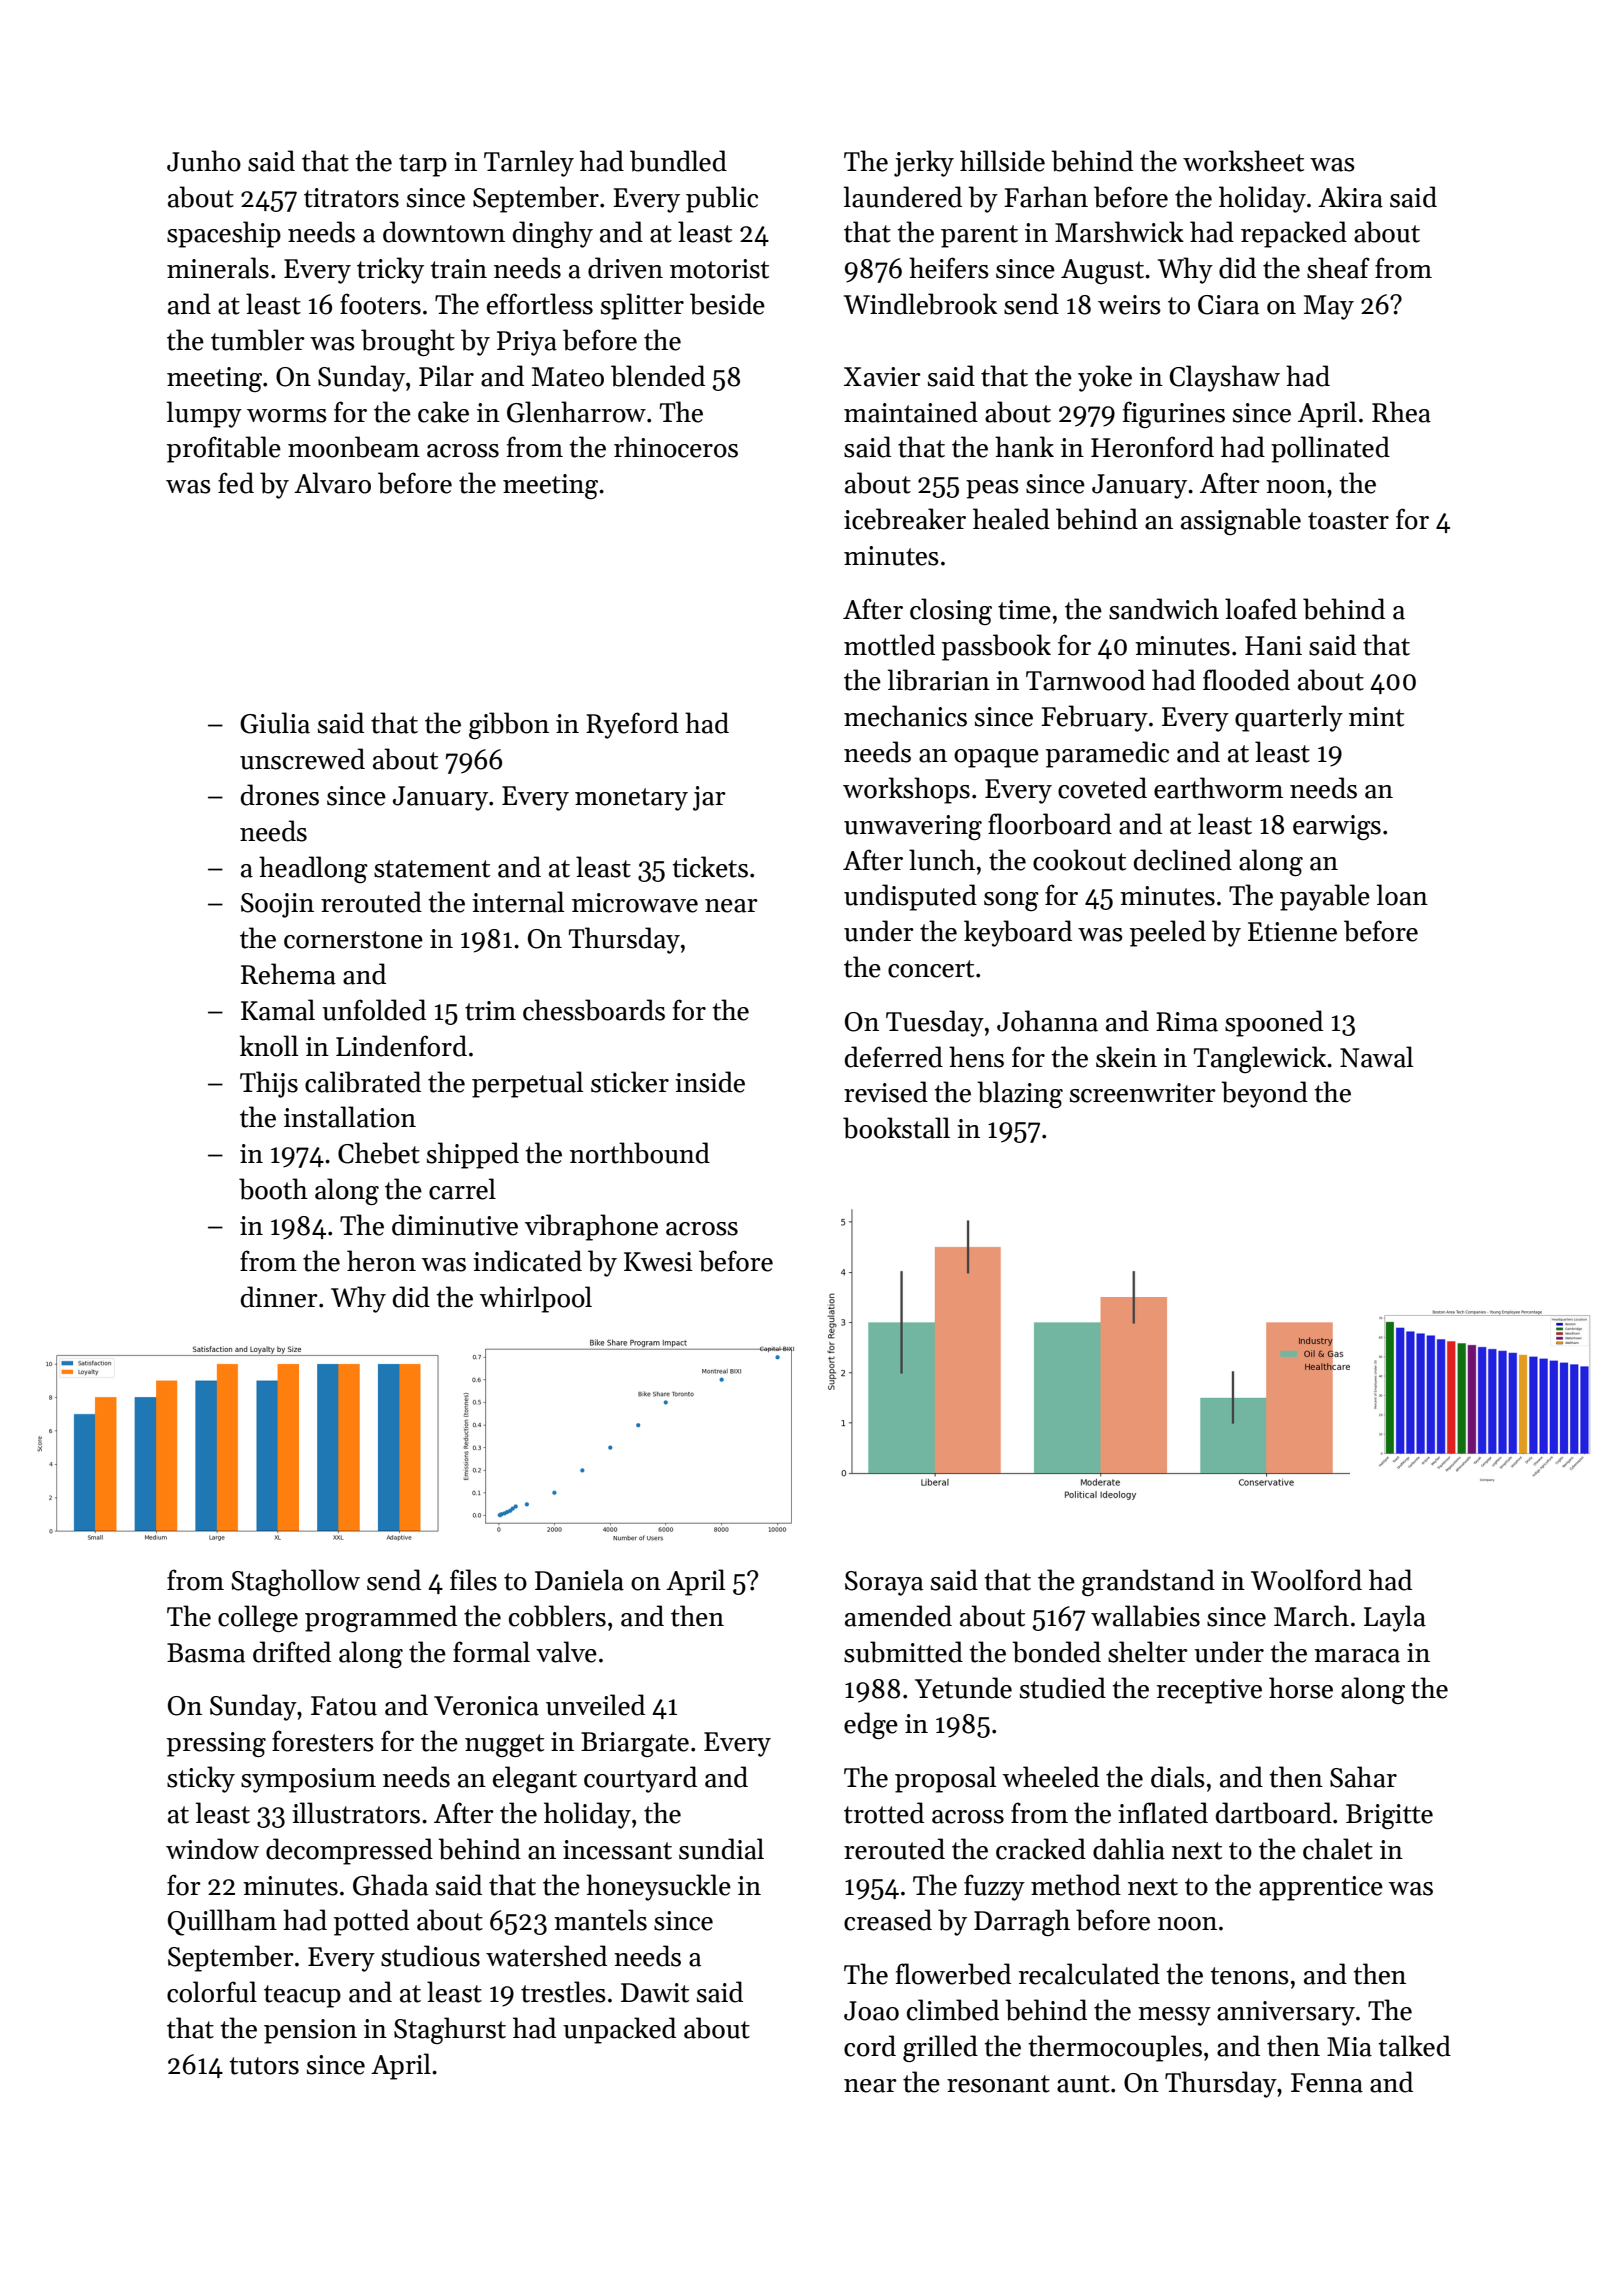 The width and height of the image is (1620, 2292). What do you see at coordinates (509, 725) in the image?
I see `gibbon` at bounding box center [509, 725].
